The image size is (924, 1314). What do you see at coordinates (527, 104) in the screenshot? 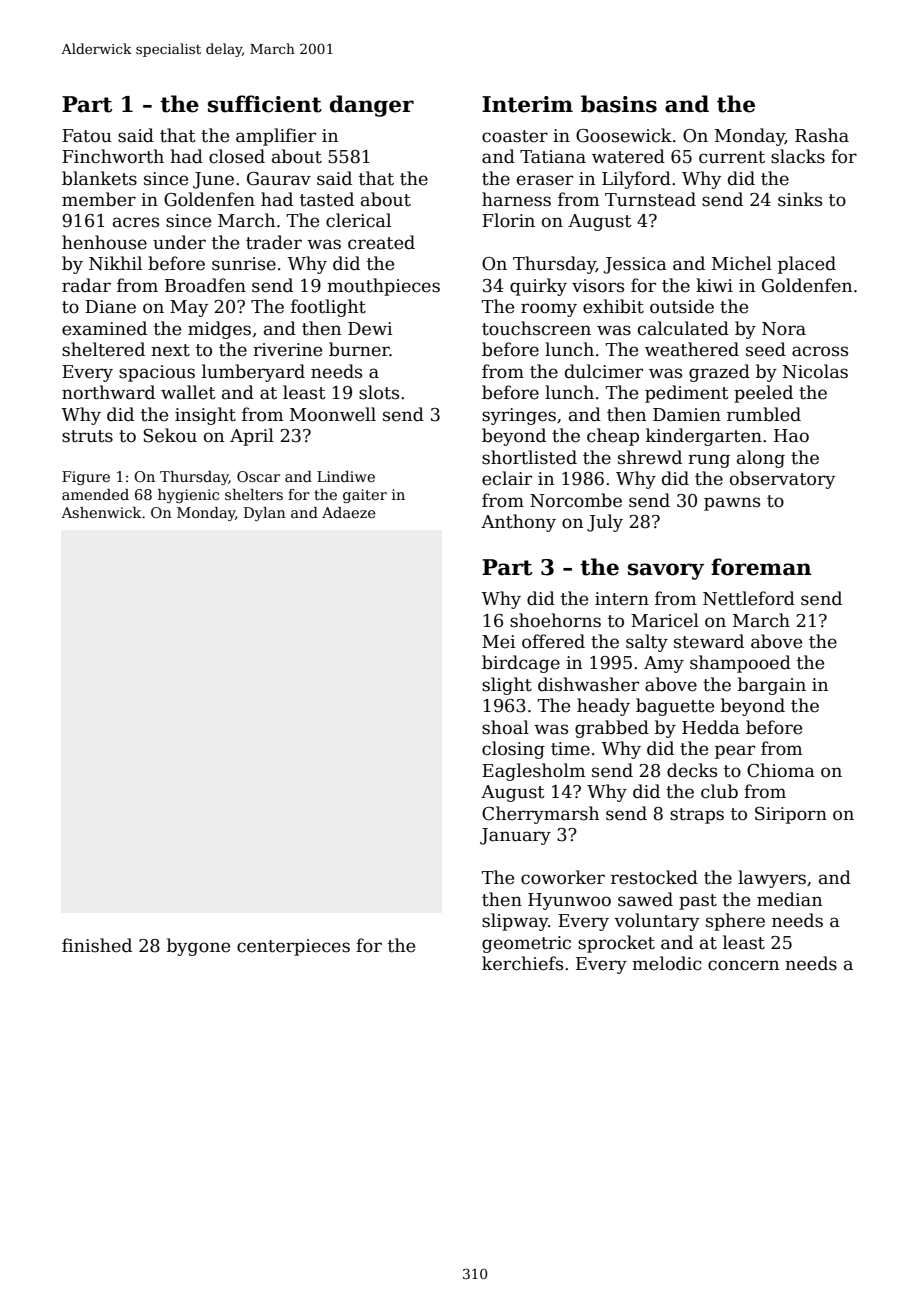
I see `Interim` at bounding box center [527, 104].
